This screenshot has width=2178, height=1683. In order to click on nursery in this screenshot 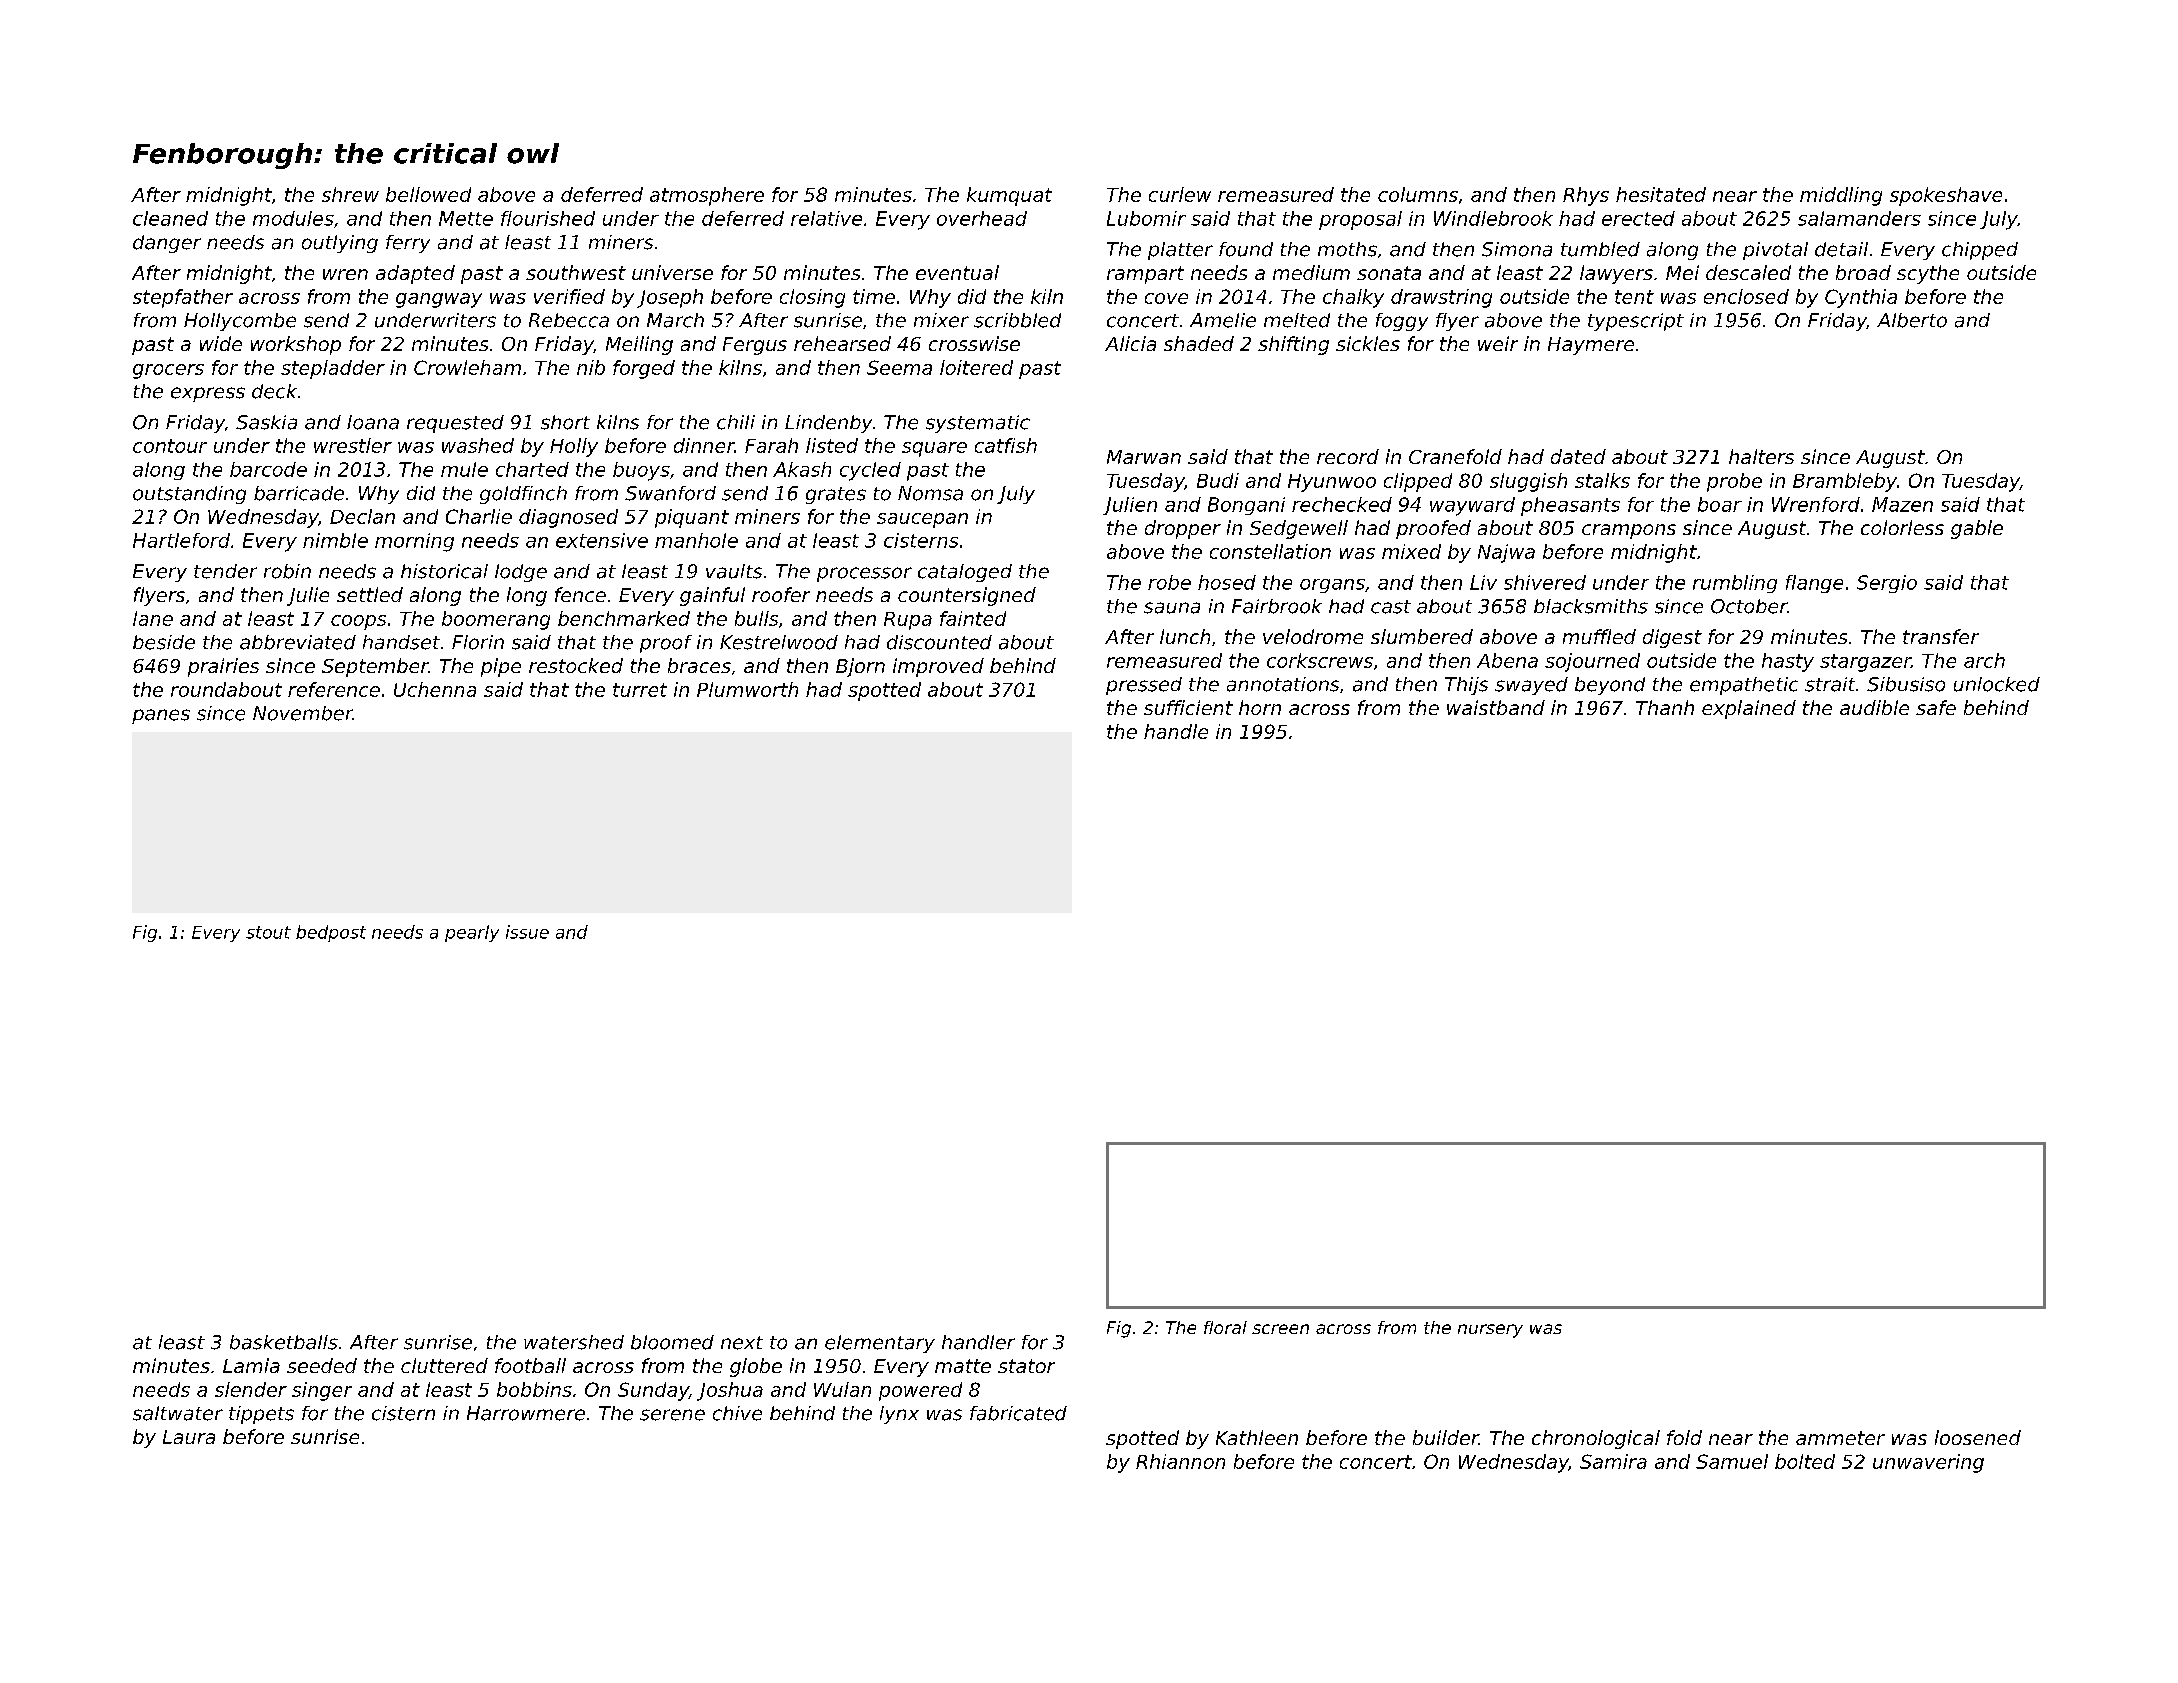, I will do `click(1490, 1331)`.
